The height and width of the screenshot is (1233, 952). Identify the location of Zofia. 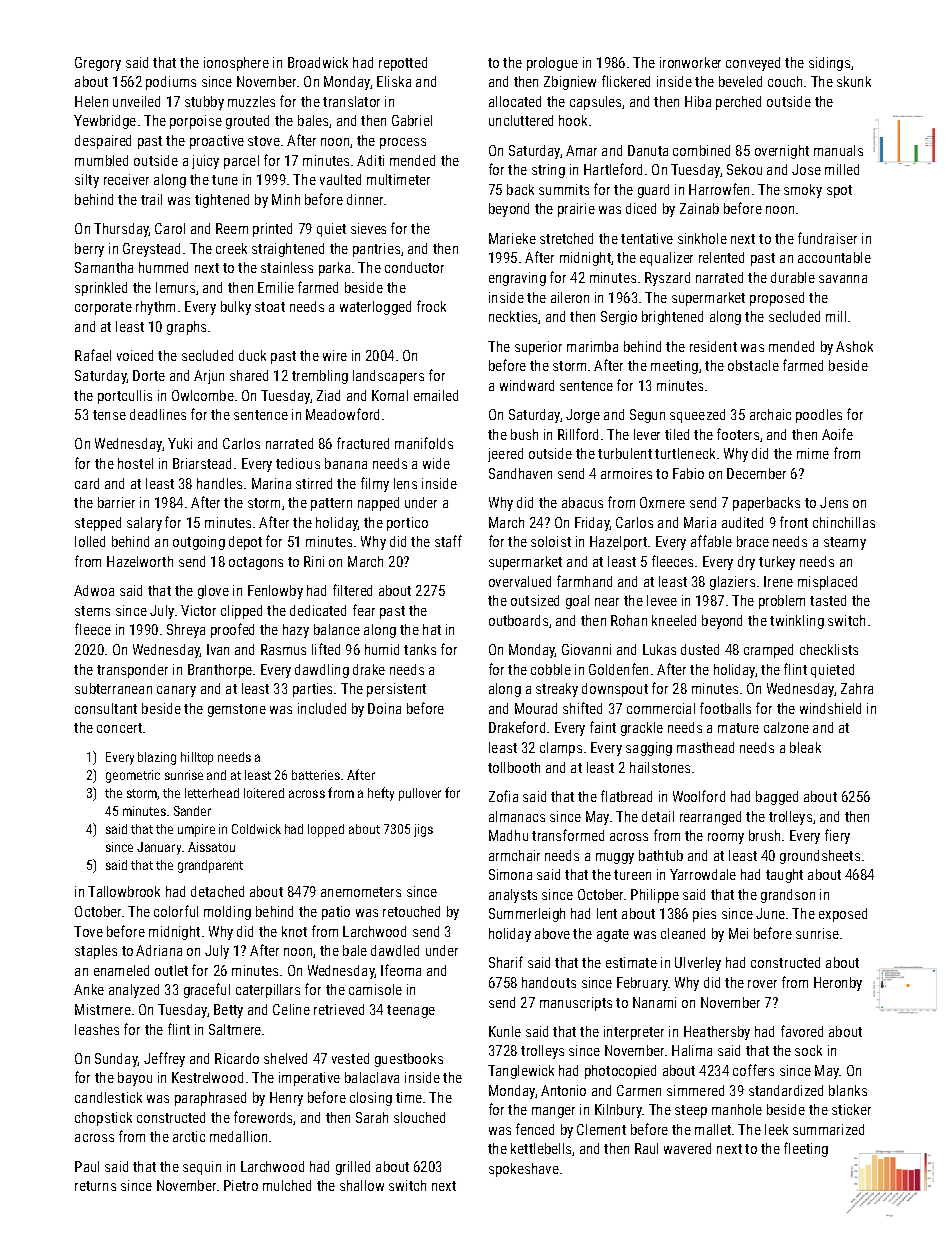
(503, 796).
